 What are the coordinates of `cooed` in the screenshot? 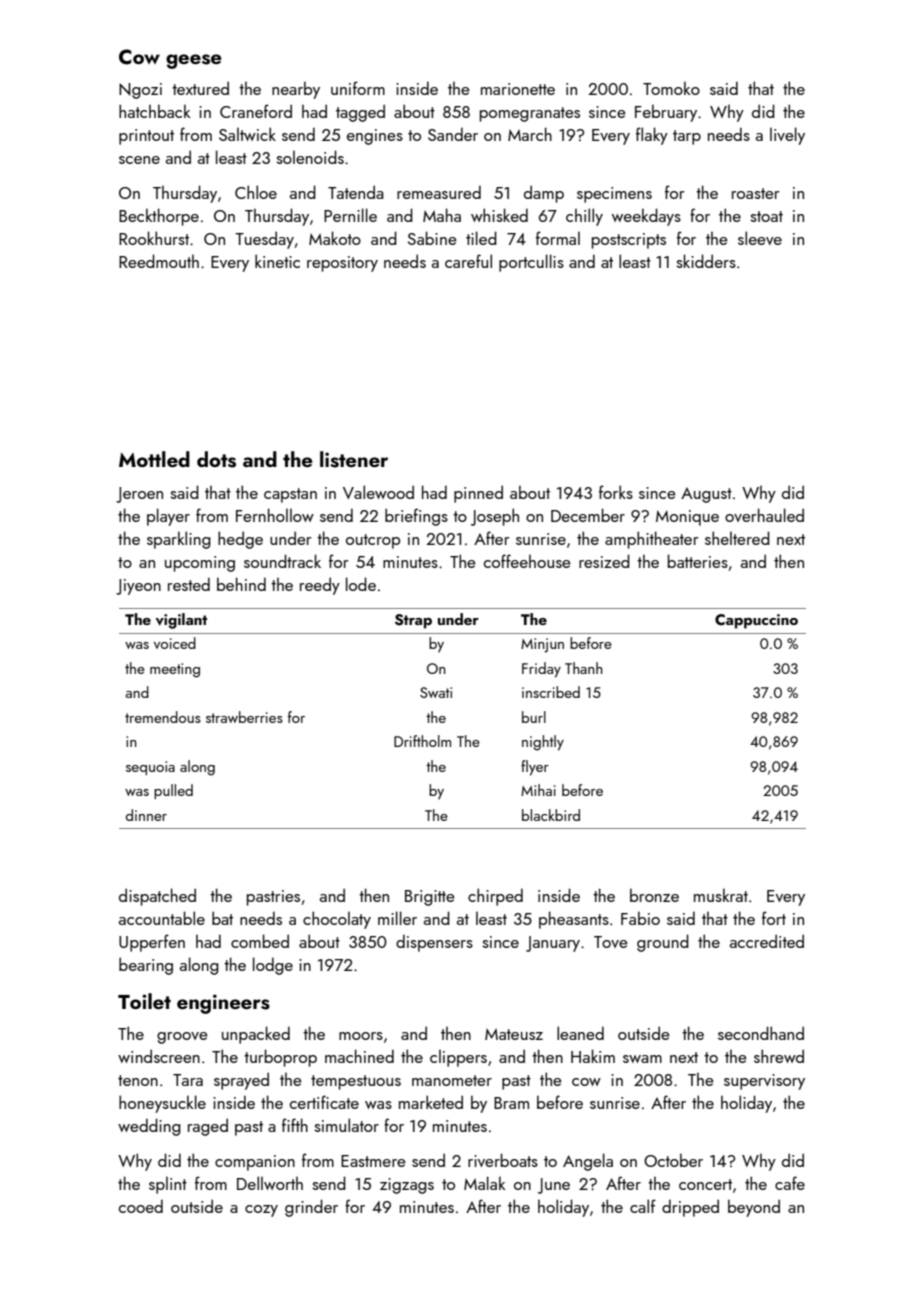 It's located at (141, 1206).
